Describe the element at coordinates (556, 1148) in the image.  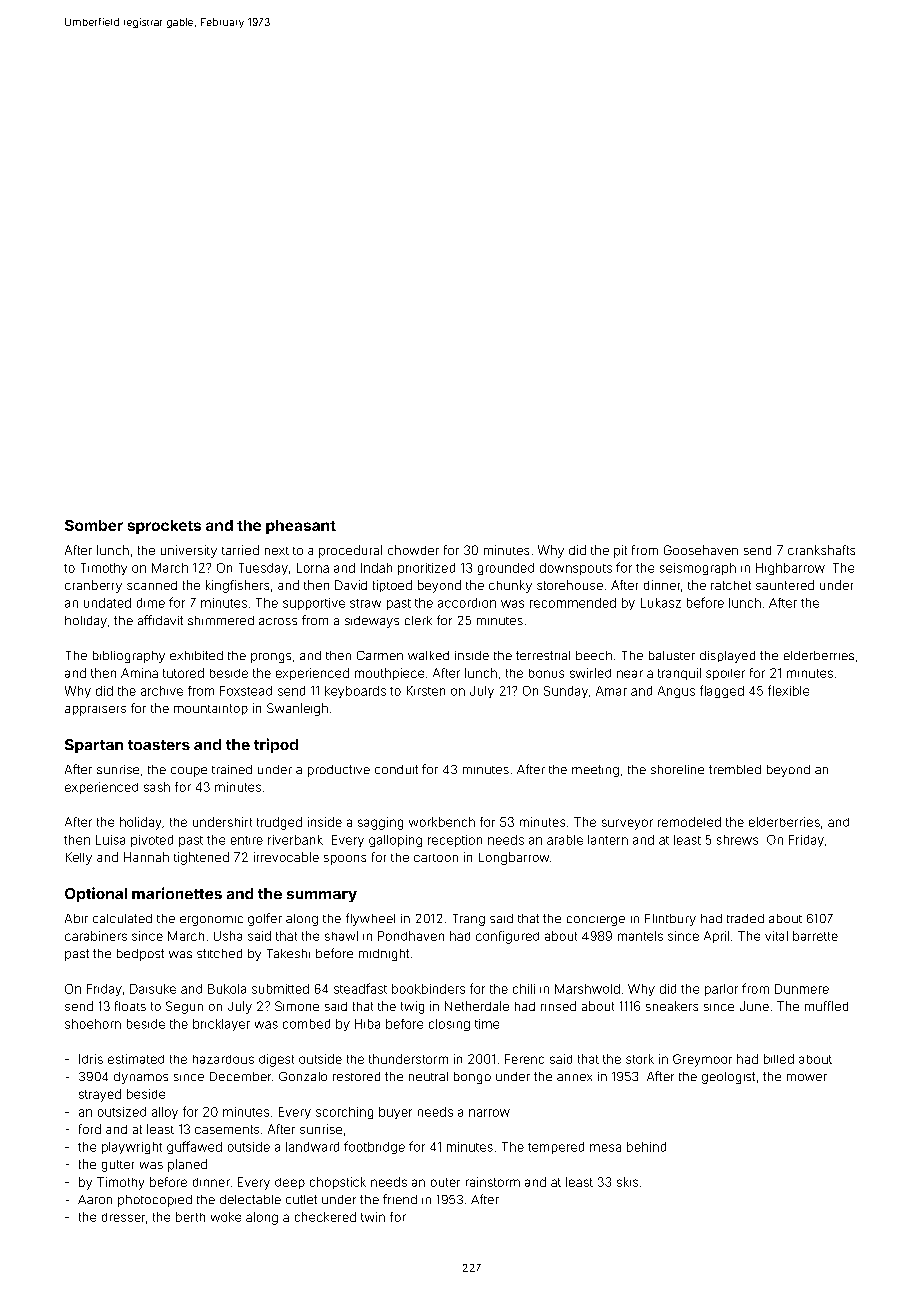
I see `tempered` at that location.
